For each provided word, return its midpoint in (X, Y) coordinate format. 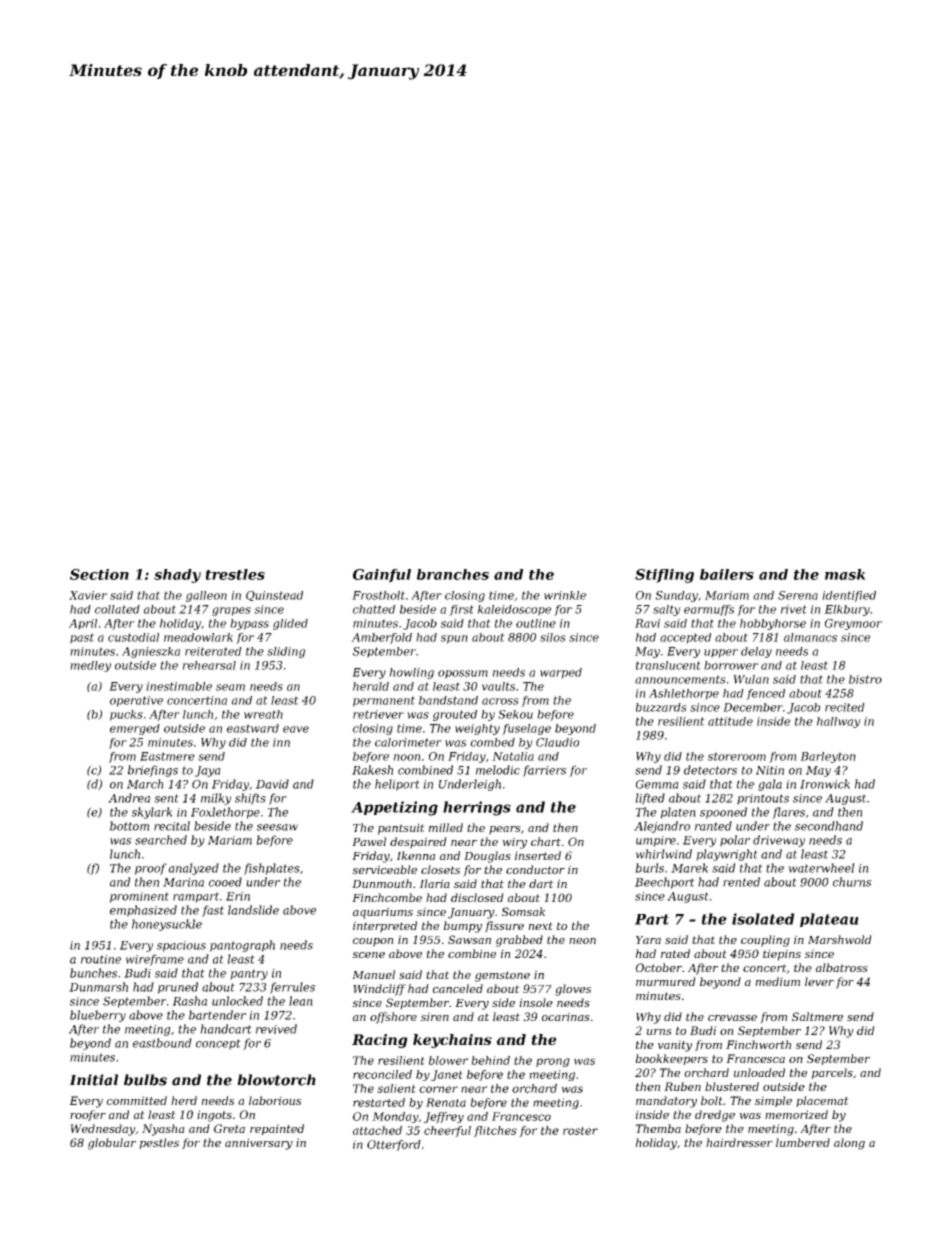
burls (649, 868)
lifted (650, 799)
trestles (235, 574)
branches (453, 574)
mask (845, 574)
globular (112, 1144)
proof (151, 869)
